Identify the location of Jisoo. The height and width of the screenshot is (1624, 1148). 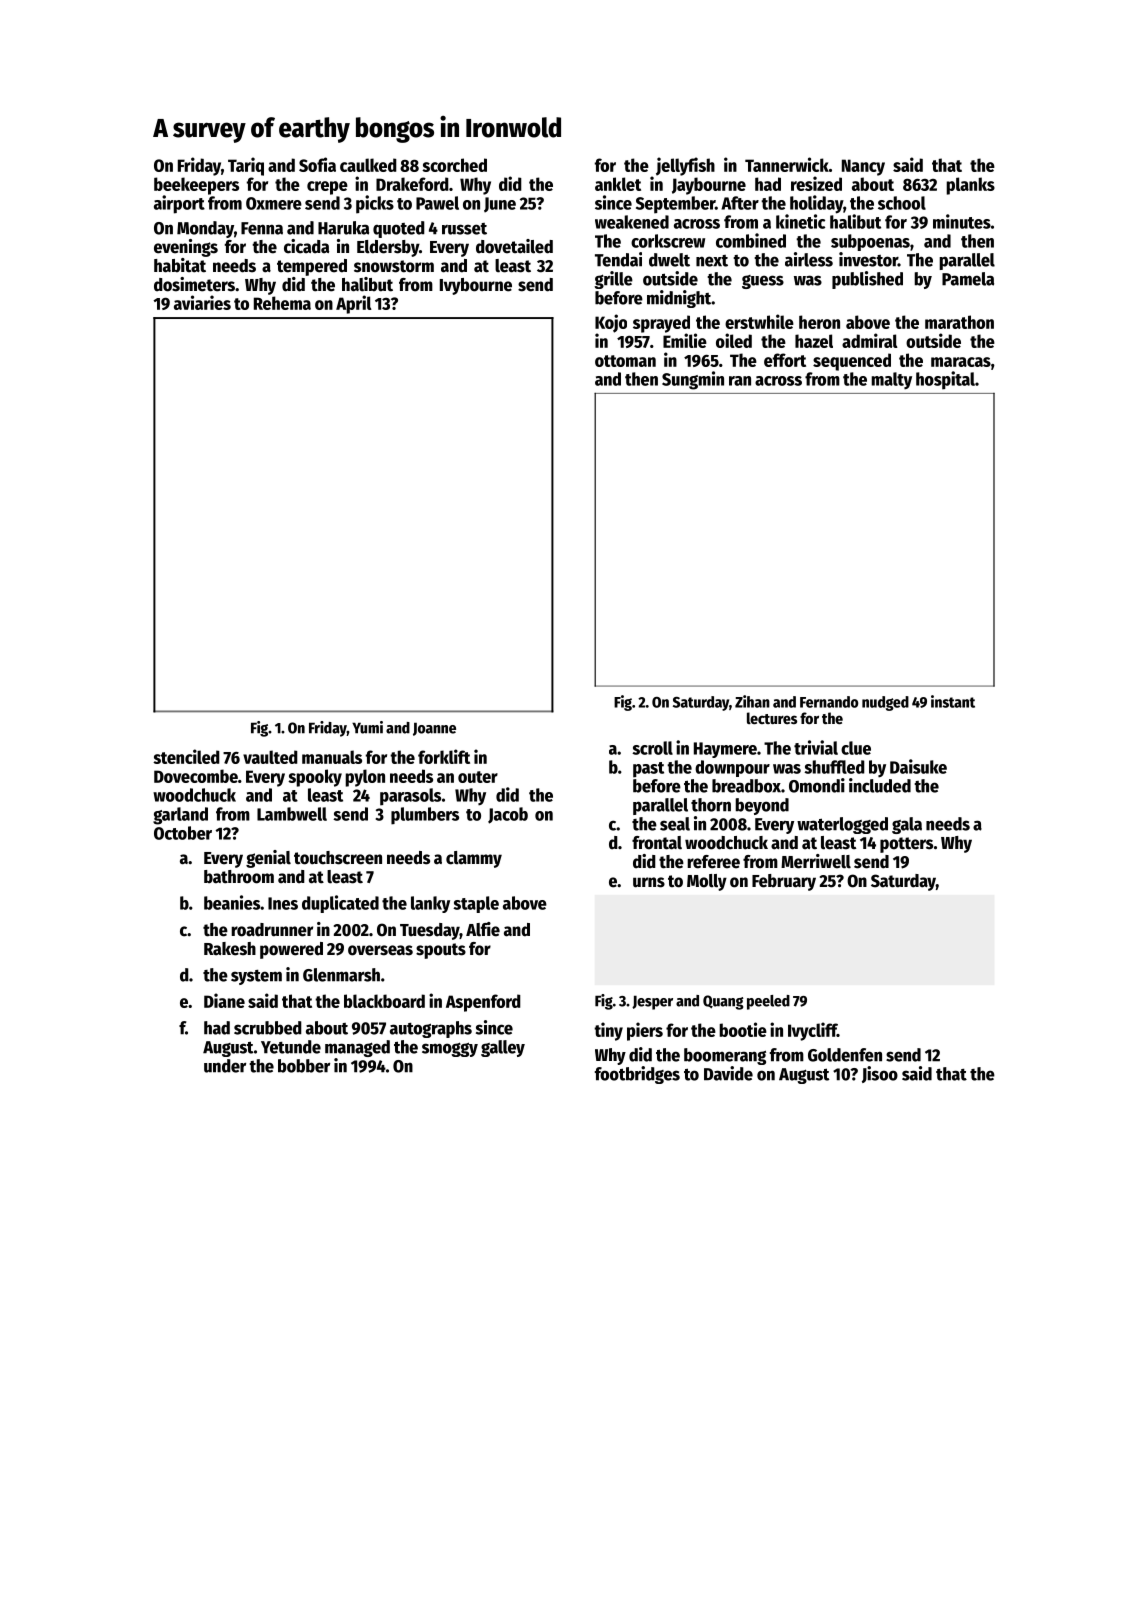
(880, 1074).
